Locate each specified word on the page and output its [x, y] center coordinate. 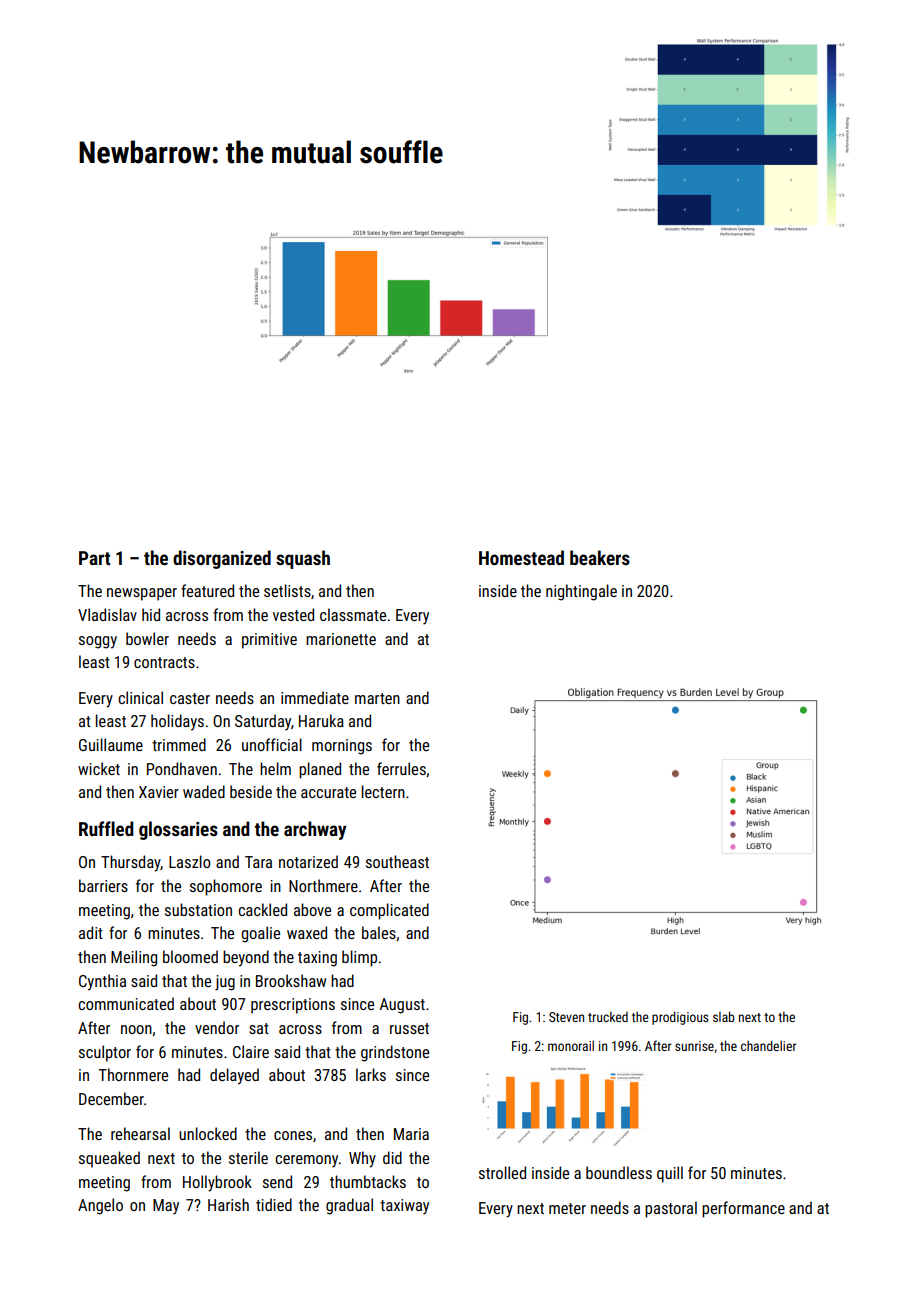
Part [94, 558]
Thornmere [133, 1074]
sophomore [226, 887]
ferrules [401, 768]
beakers [600, 557]
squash [303, 559]
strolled [502, 1172]
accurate [328, 792]
